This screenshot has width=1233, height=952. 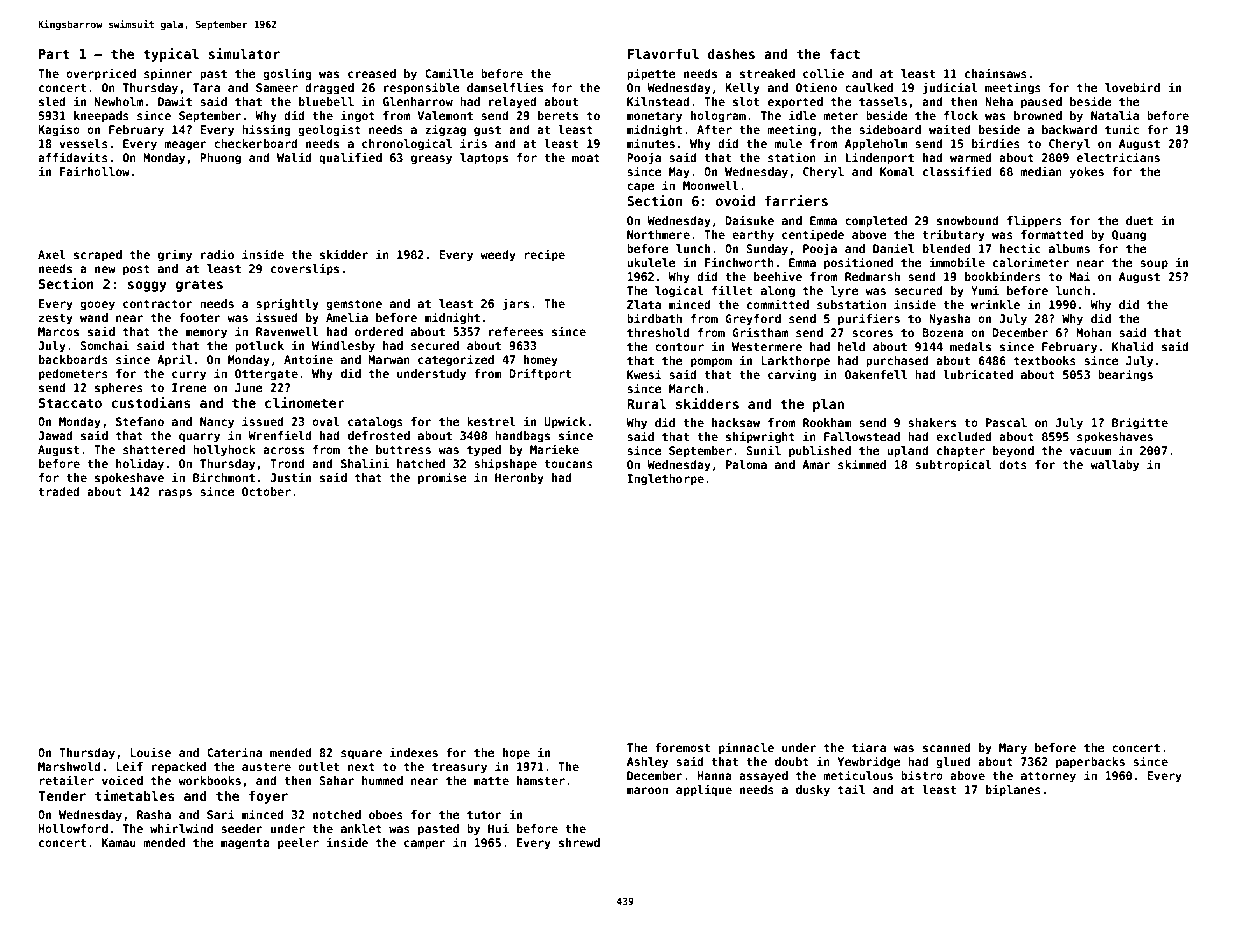 What do you see at coordinates (56, 319) in the screenshot?
I see `zesty` at bounding box center [56, 319].
